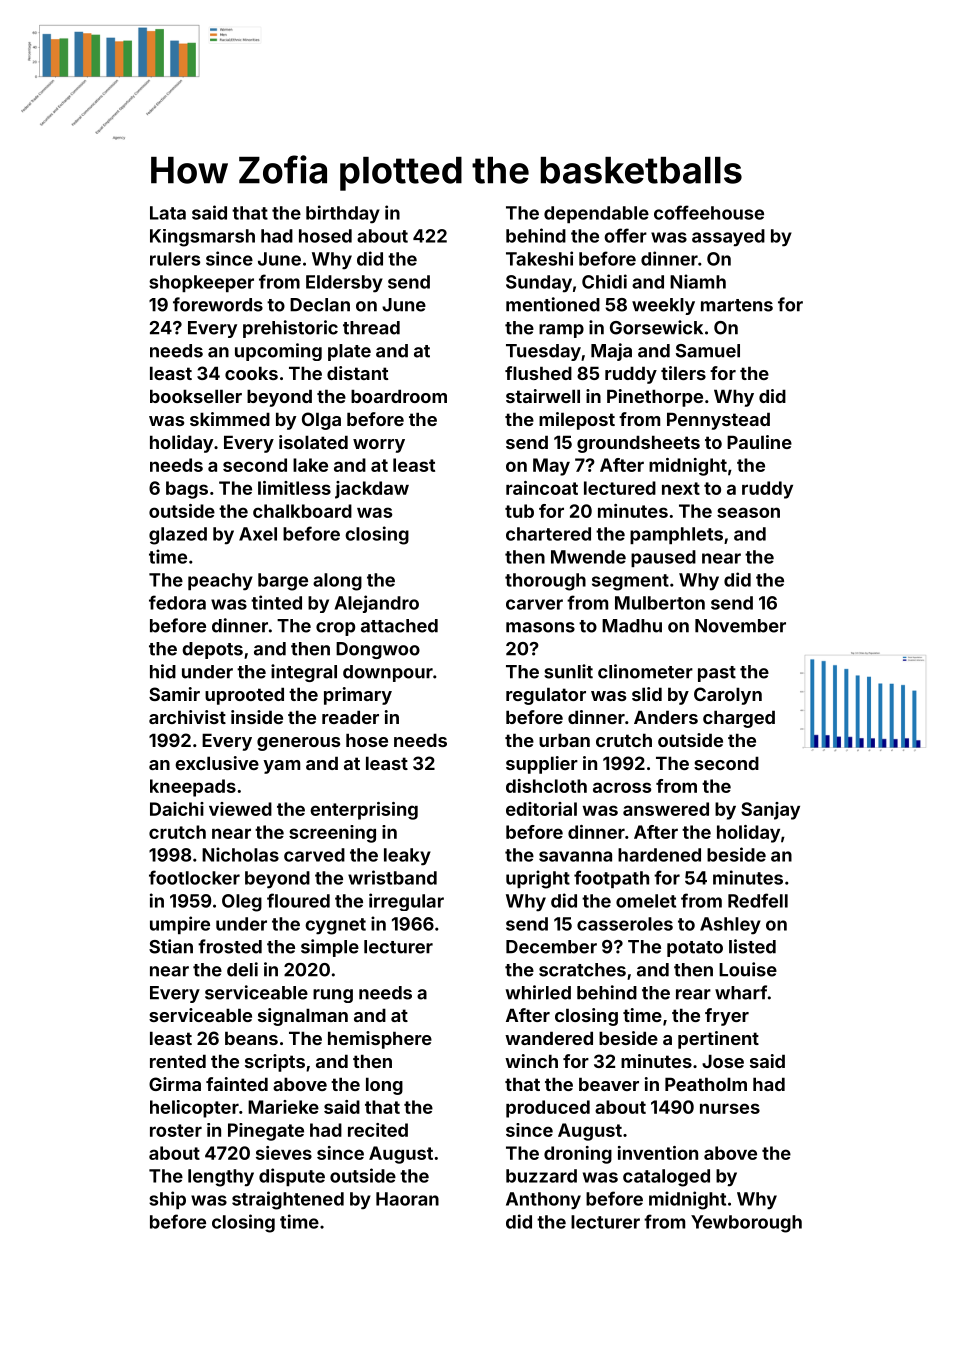 Image resolution: width=954 pixels, height=1354 pixels. Describe the element at coordinates (759, 442) in the screenshot. I see `Pauline` at that location.
